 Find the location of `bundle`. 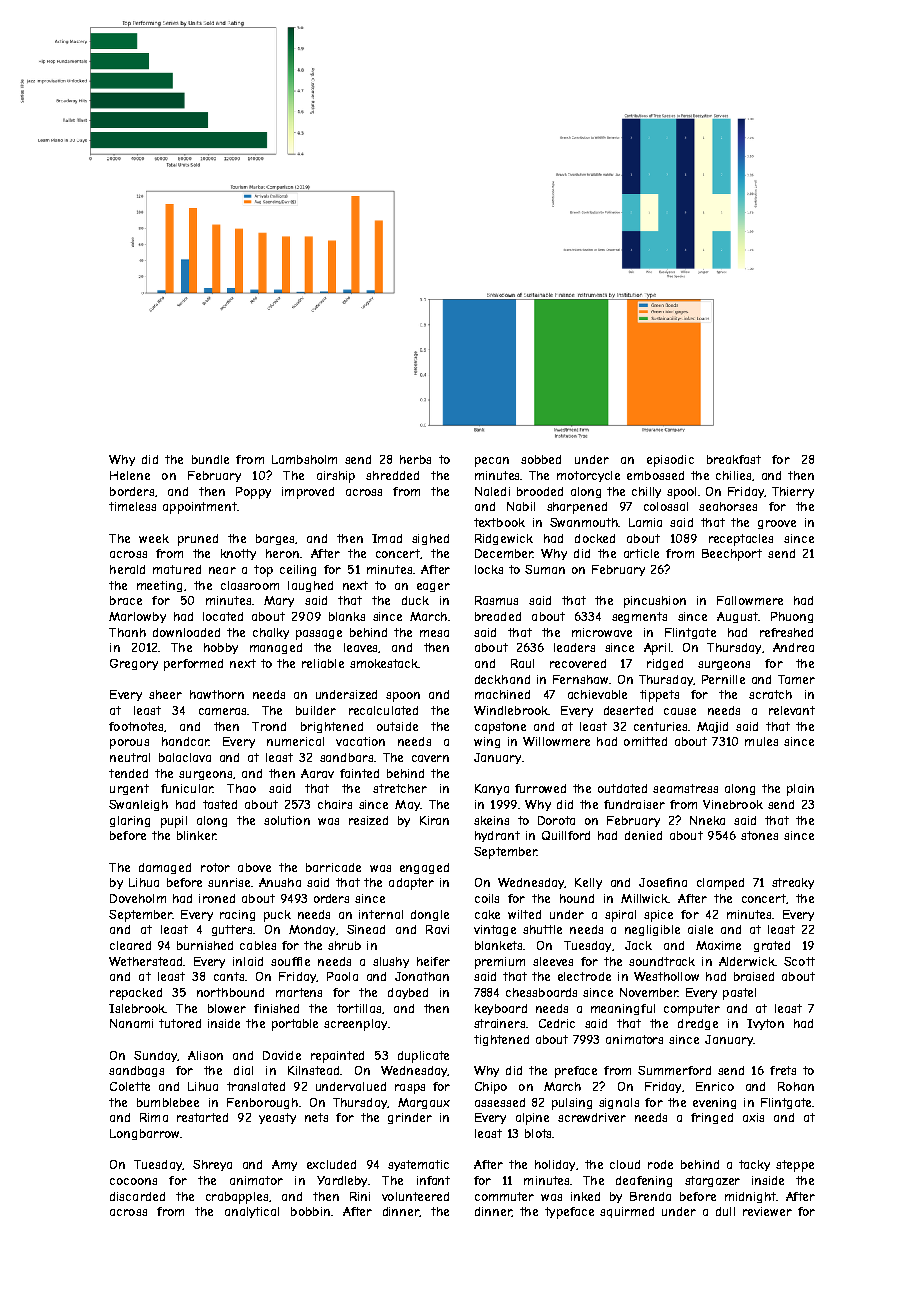

bundle is located at coordinates (210, 459).
